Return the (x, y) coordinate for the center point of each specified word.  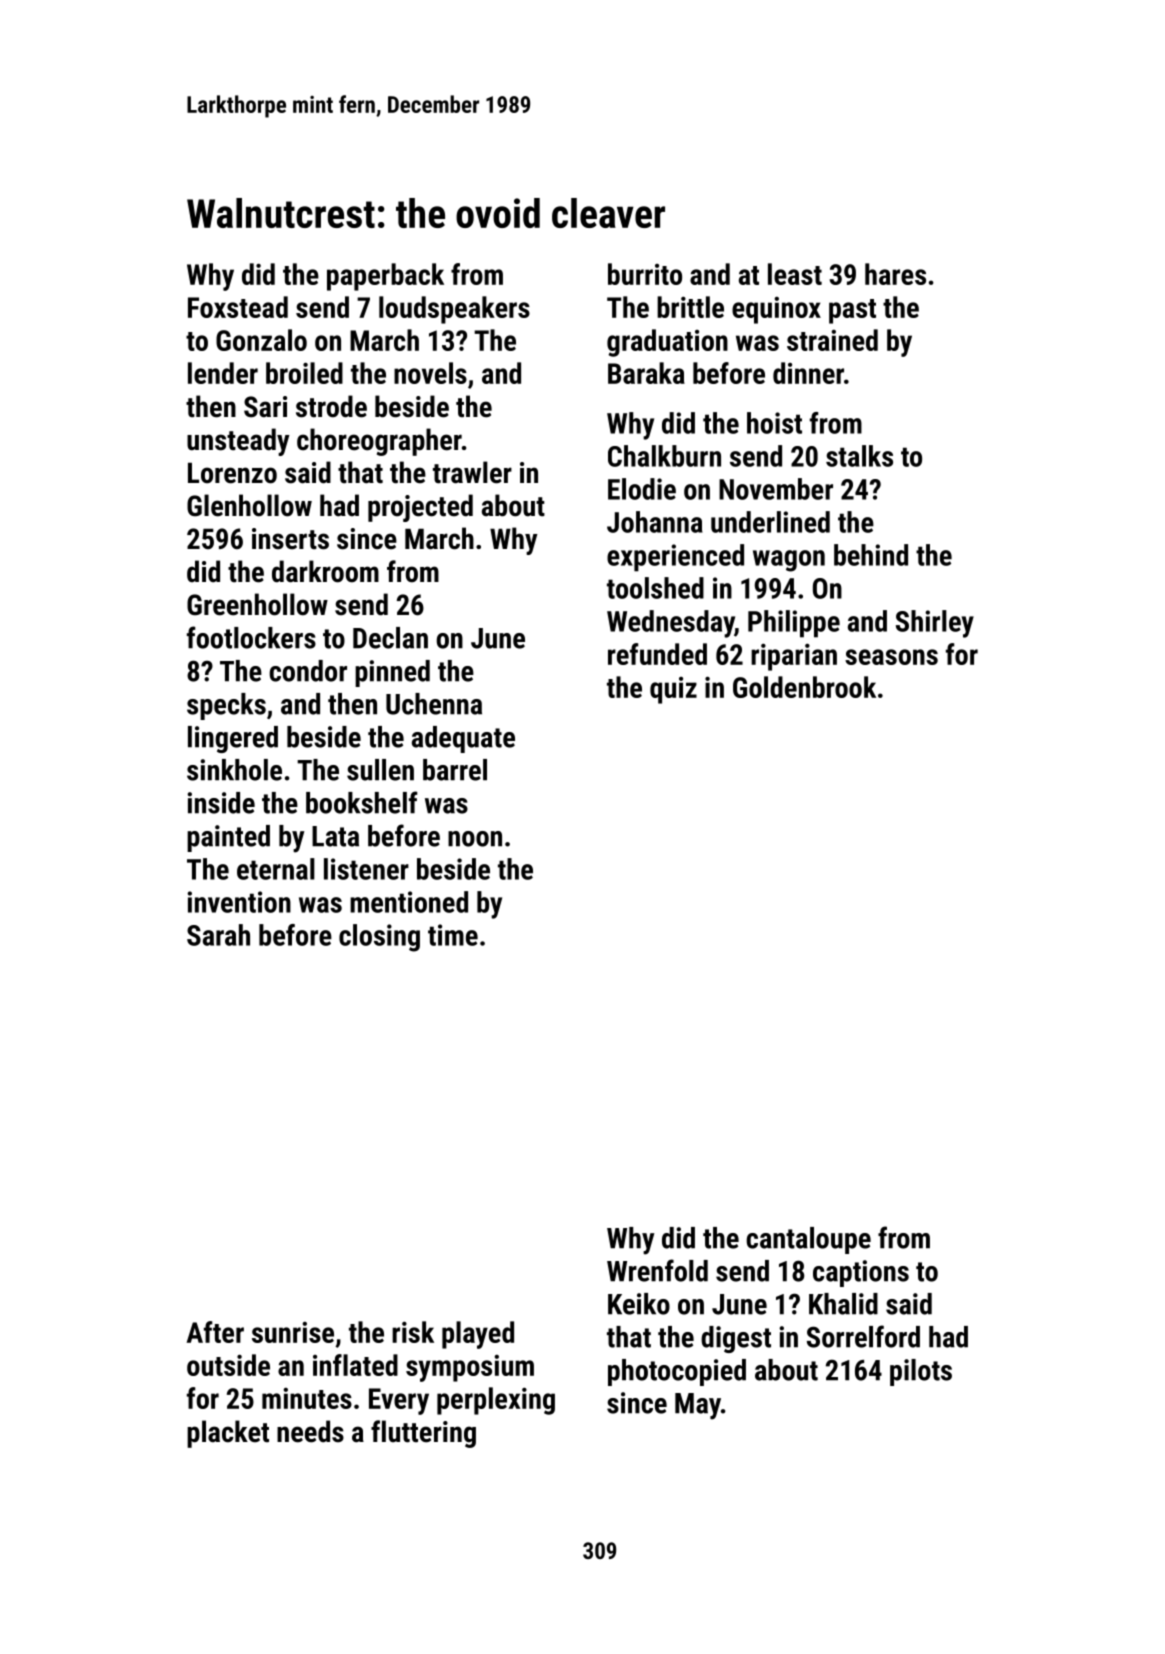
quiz (673, 690)
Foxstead (238, 307)
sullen (380, 770)
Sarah (218, 935)
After (215, 1332)
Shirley (935, 624)
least (795, 274)
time (453, 935)
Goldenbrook (804, 687)
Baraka (646, 373)
